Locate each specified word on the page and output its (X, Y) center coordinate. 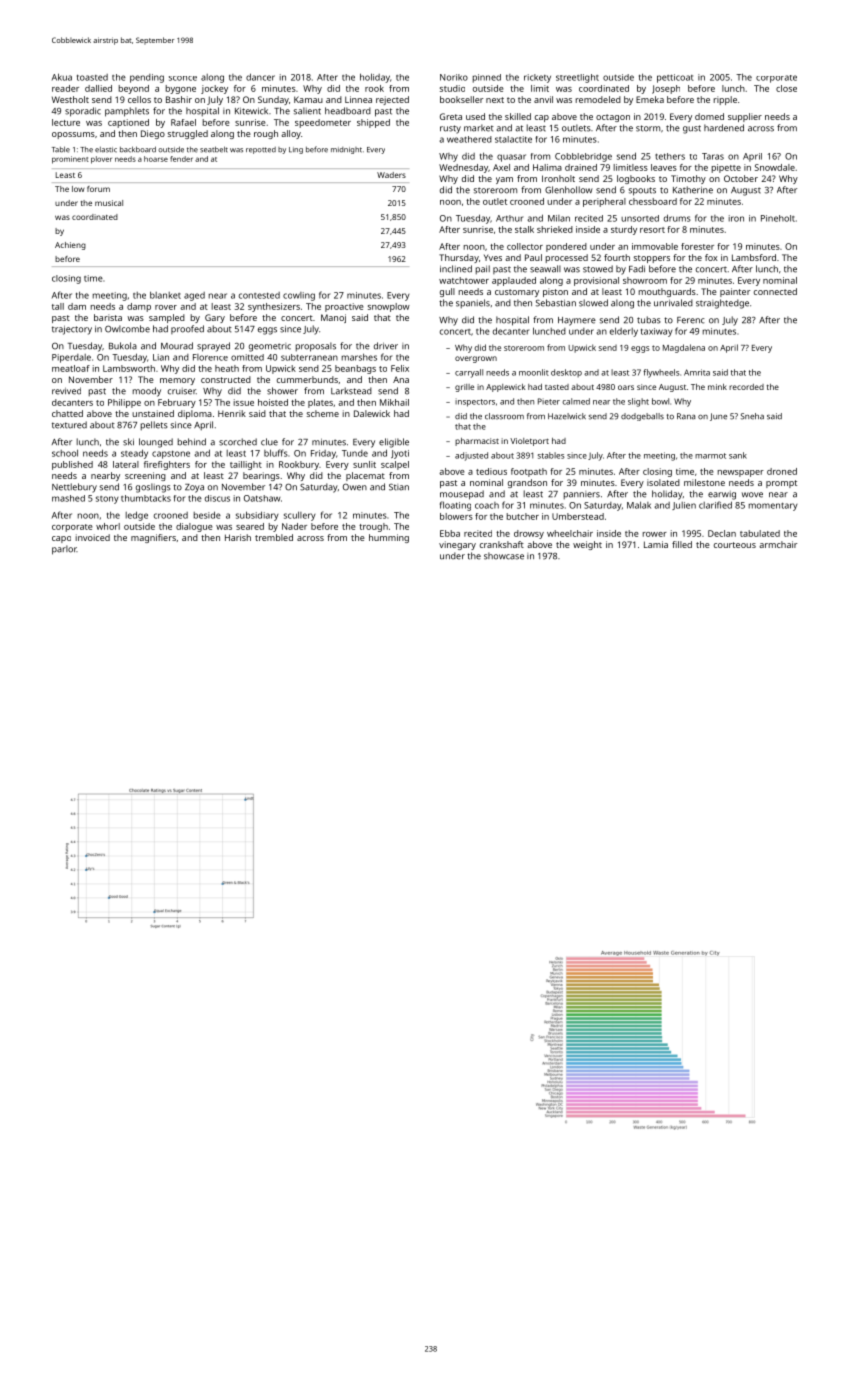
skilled (518, 116)
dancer (260, 77)
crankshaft (502, 544)
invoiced (93, 537)
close (786, 88)
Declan (722, 533)
